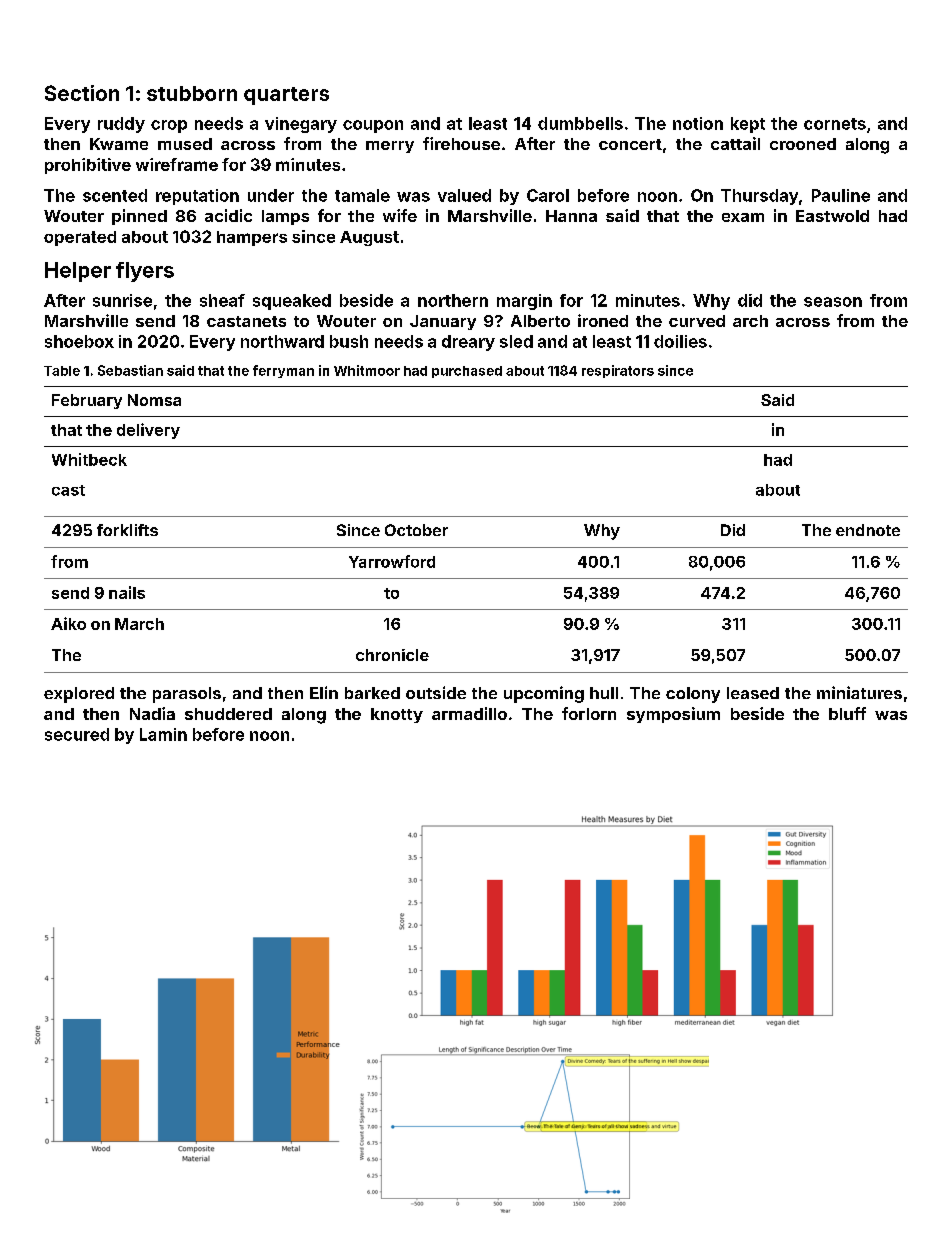 The width and height of the document is (952, 1233). I want to click on Whitbeck, so click(89, 459).
